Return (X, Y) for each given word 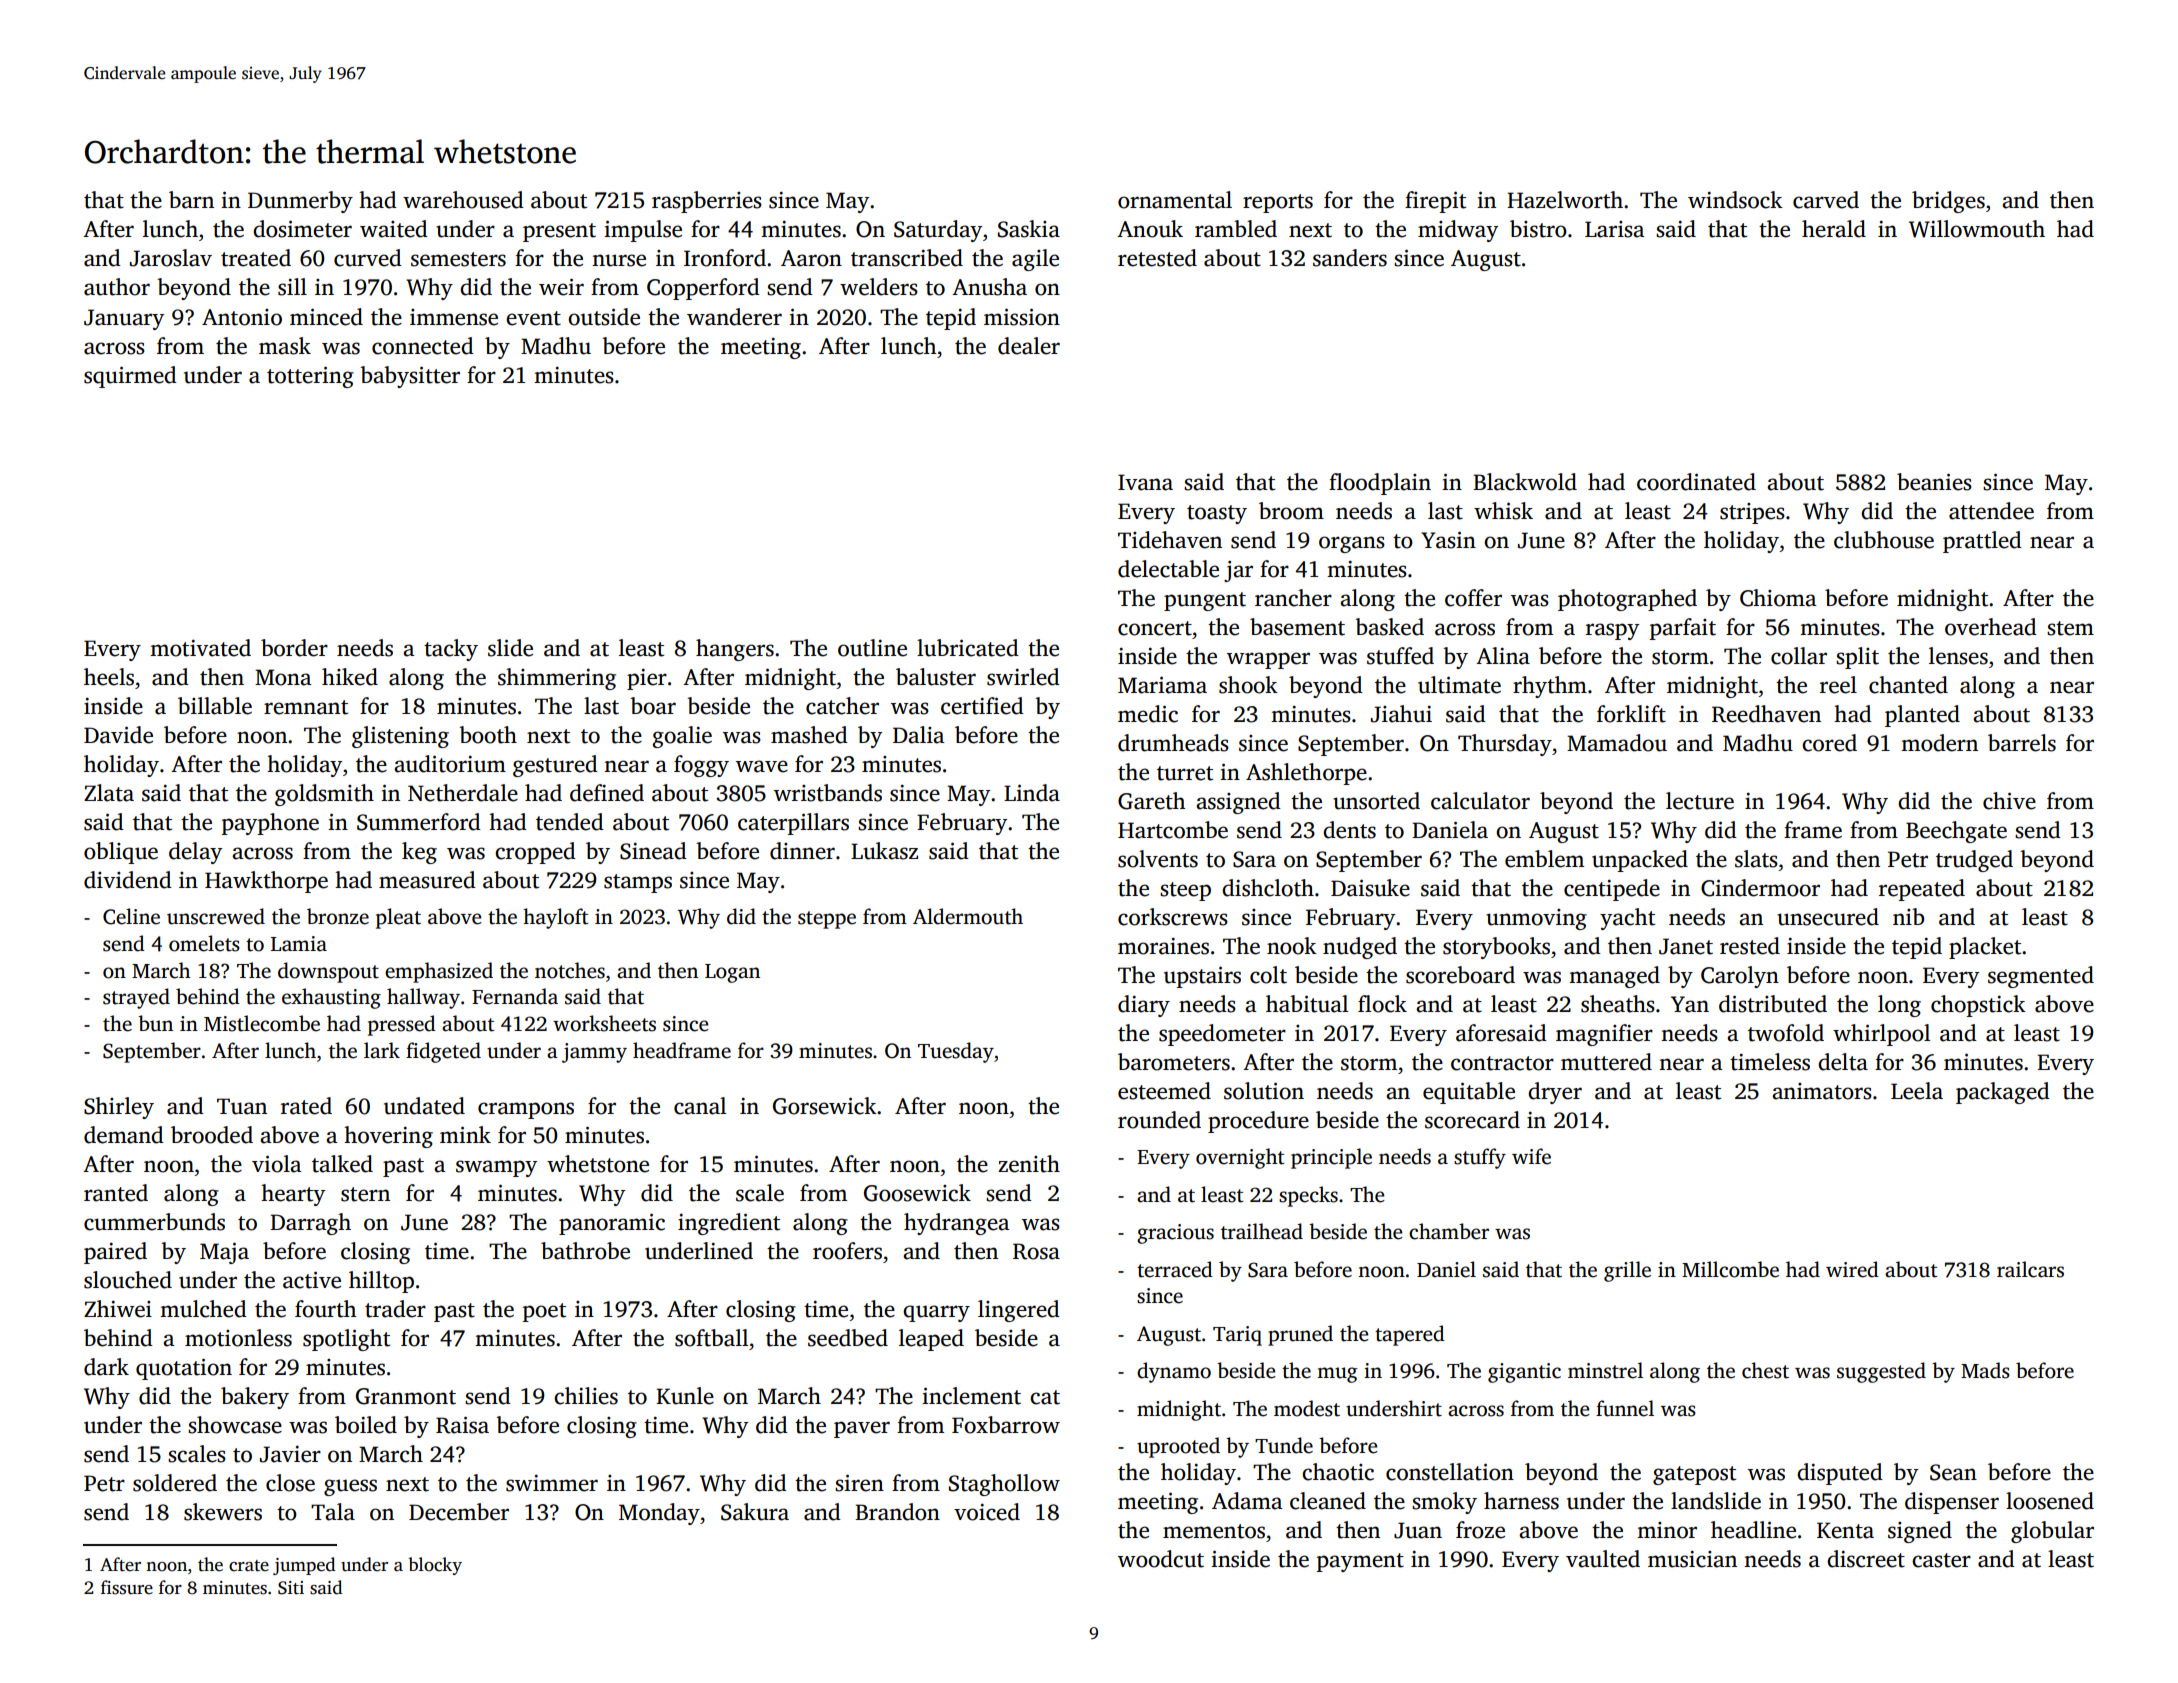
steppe (827, 920)
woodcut (1161, 1559)
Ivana (1145, 482)
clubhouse (1884, 540)
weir (561, 287)
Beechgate (1956, 832)
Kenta (1845, 1530)
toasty (1217, 514)
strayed (136, 998)
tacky (451, 650)
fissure (127, 1587)
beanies (1934, 482)
